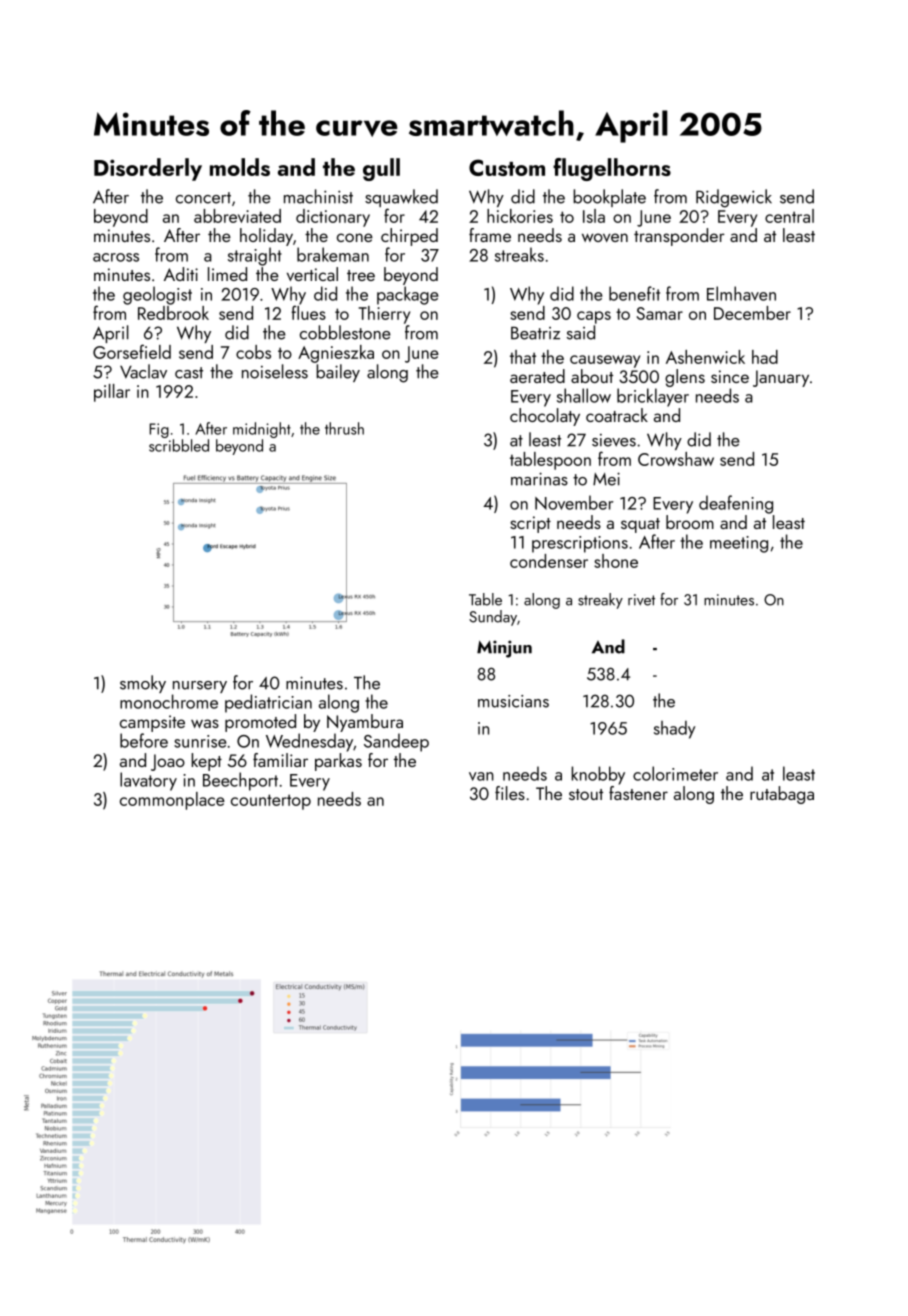 Image resolution: width=908 pixels, height=1316 pixels. What do you see at coordinates (734, 198) in the screenshot?
I see `Ridgewick` at bounding box center [734, 198].
